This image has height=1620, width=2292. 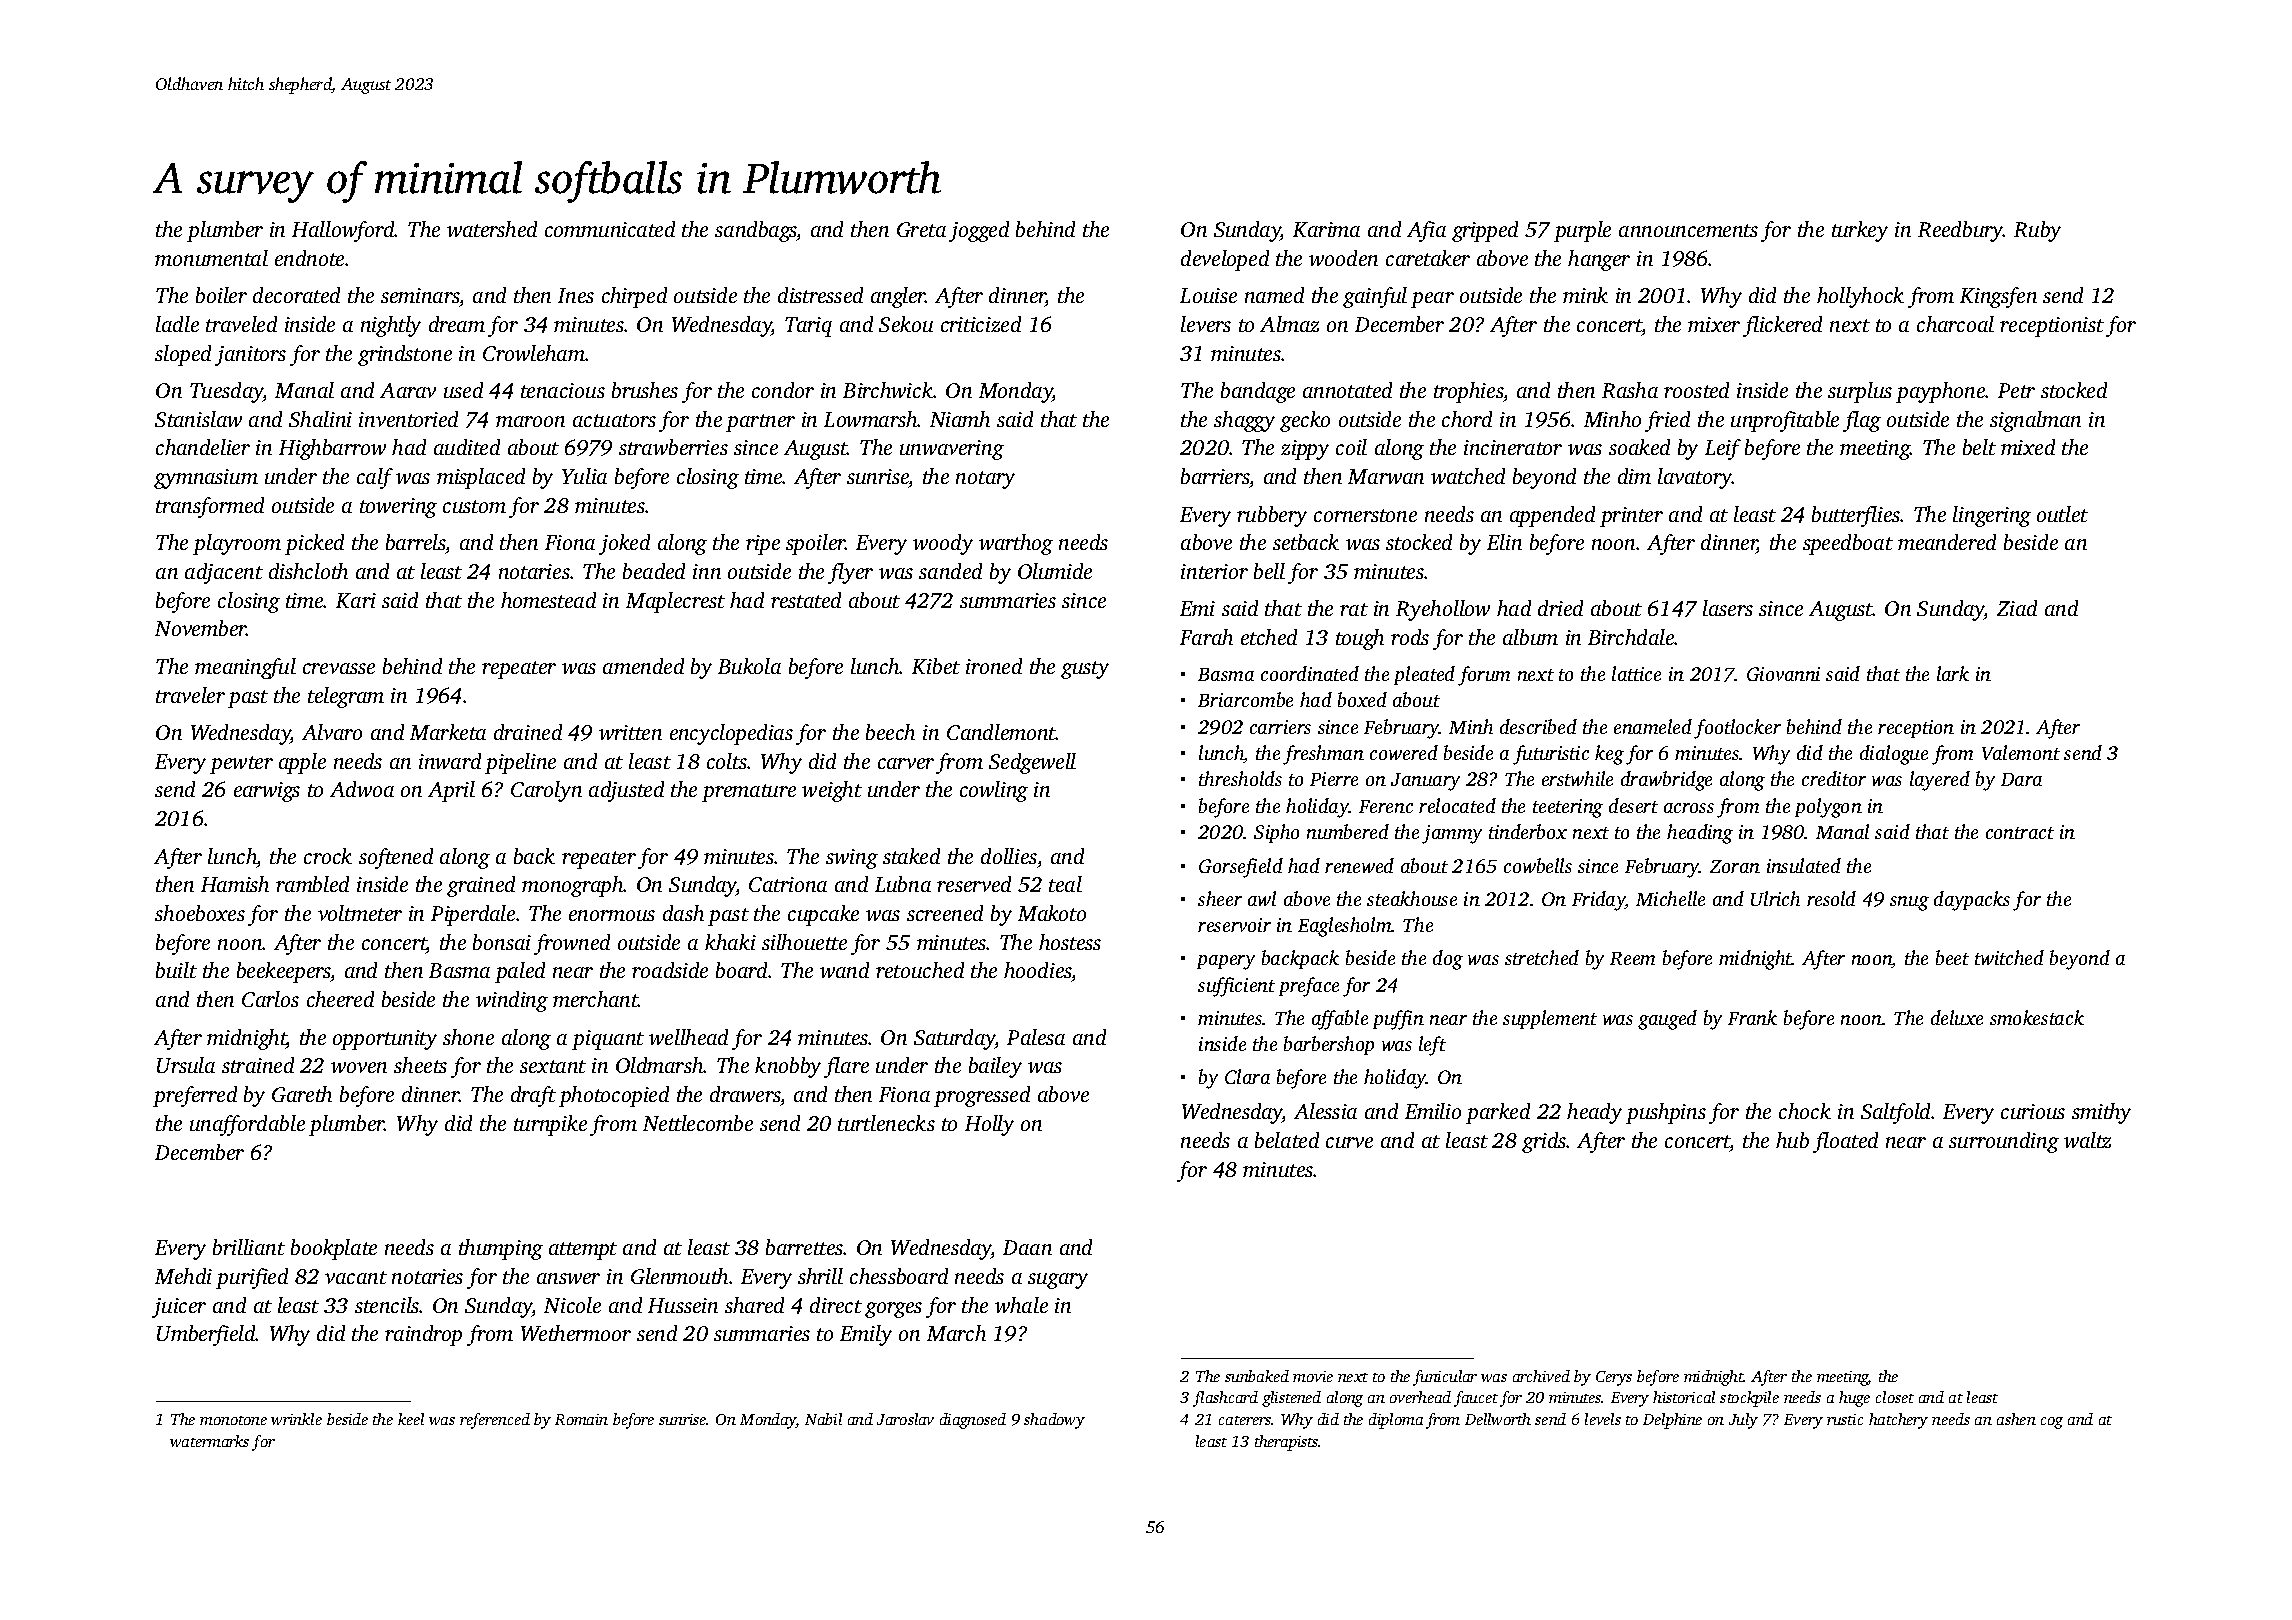 What do you see at coordinates (1894, 755) in the image?
I see `dialogue` at bounding box center [1894, 755].
